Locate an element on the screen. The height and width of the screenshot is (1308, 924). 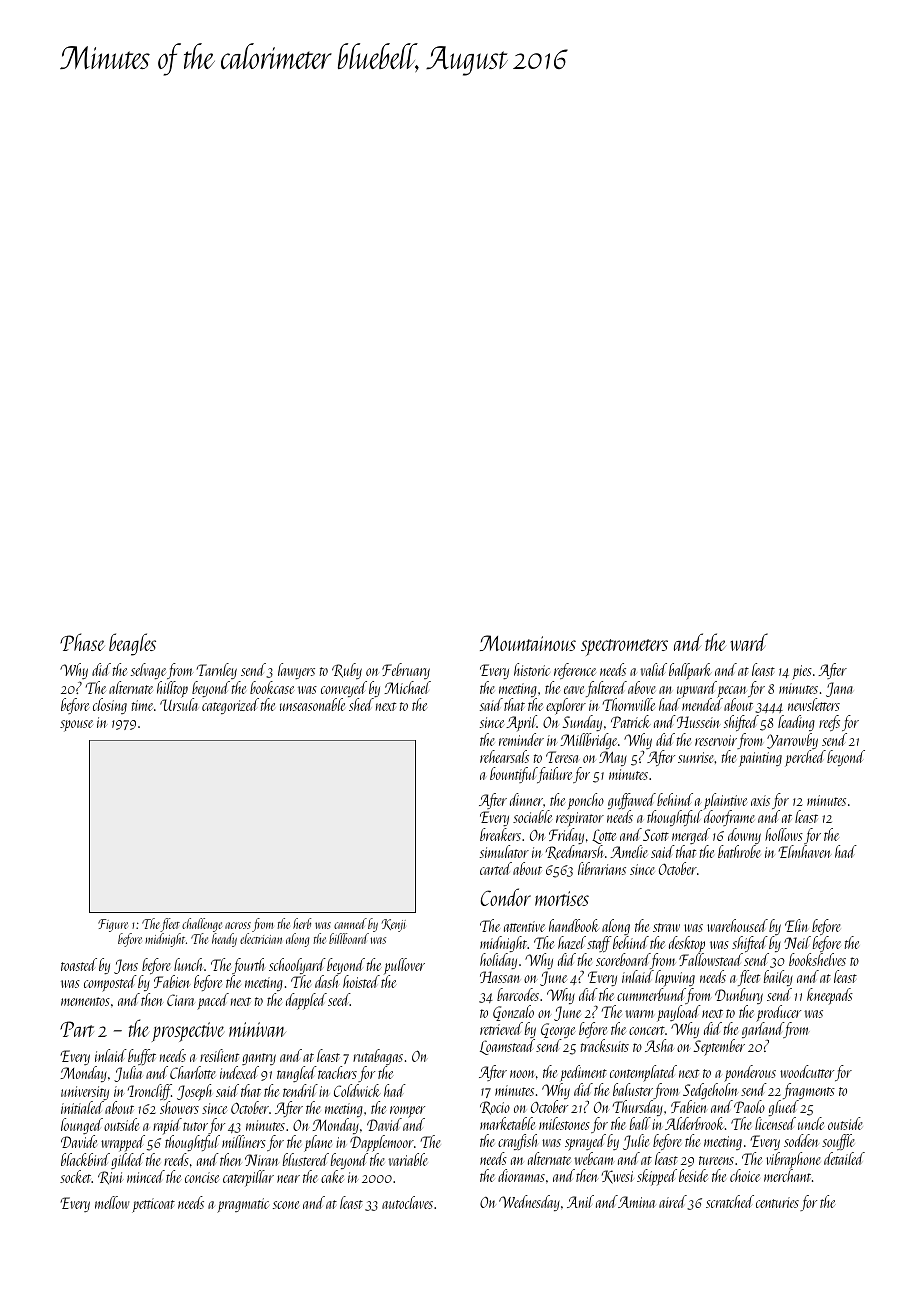
challenge is located at coordinates (202, 925).
